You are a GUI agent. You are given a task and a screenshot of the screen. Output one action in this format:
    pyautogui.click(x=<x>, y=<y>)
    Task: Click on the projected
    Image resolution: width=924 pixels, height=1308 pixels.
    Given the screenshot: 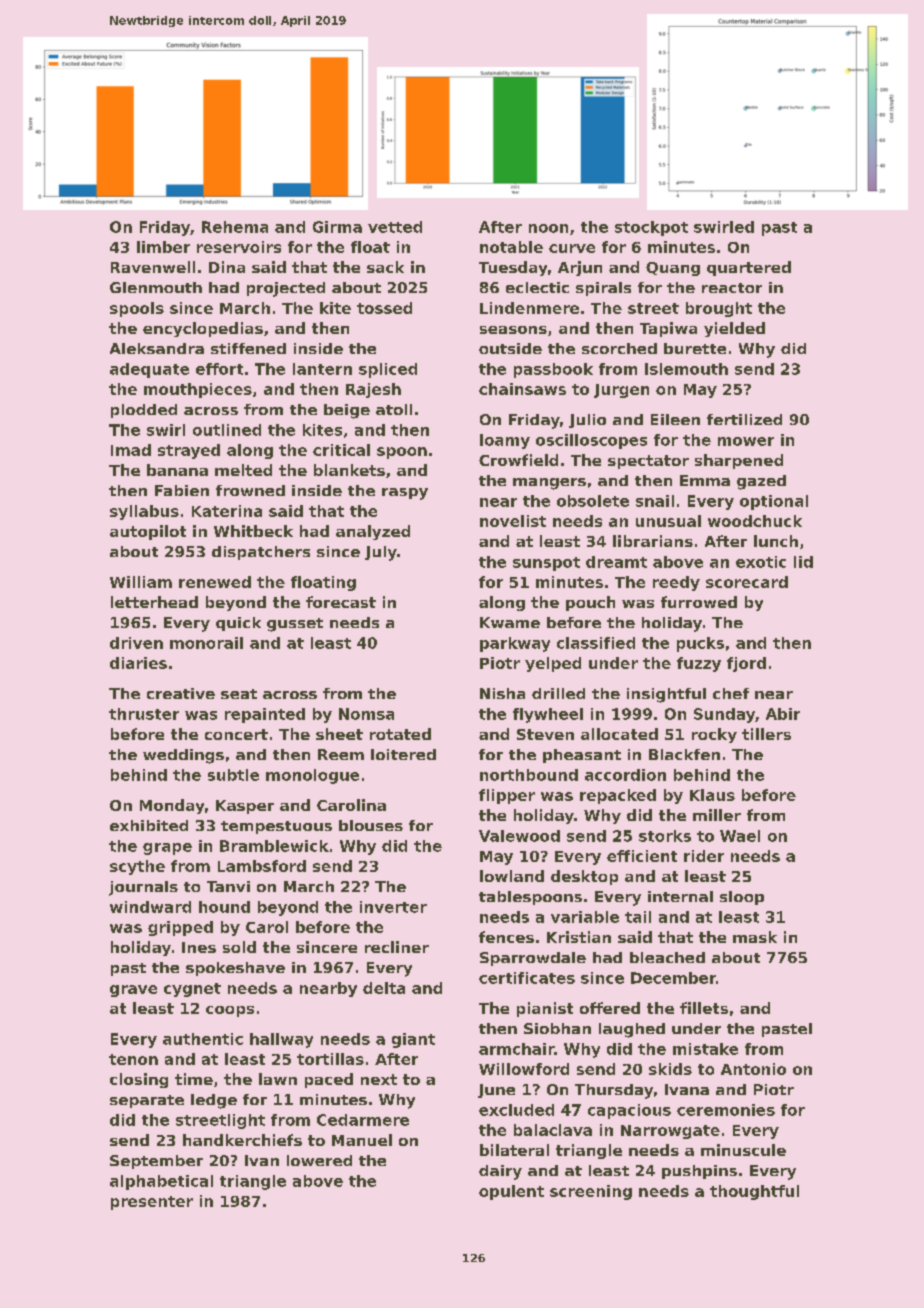 What is the action you would take?
    pyautogui.click(x=286, y=289)
